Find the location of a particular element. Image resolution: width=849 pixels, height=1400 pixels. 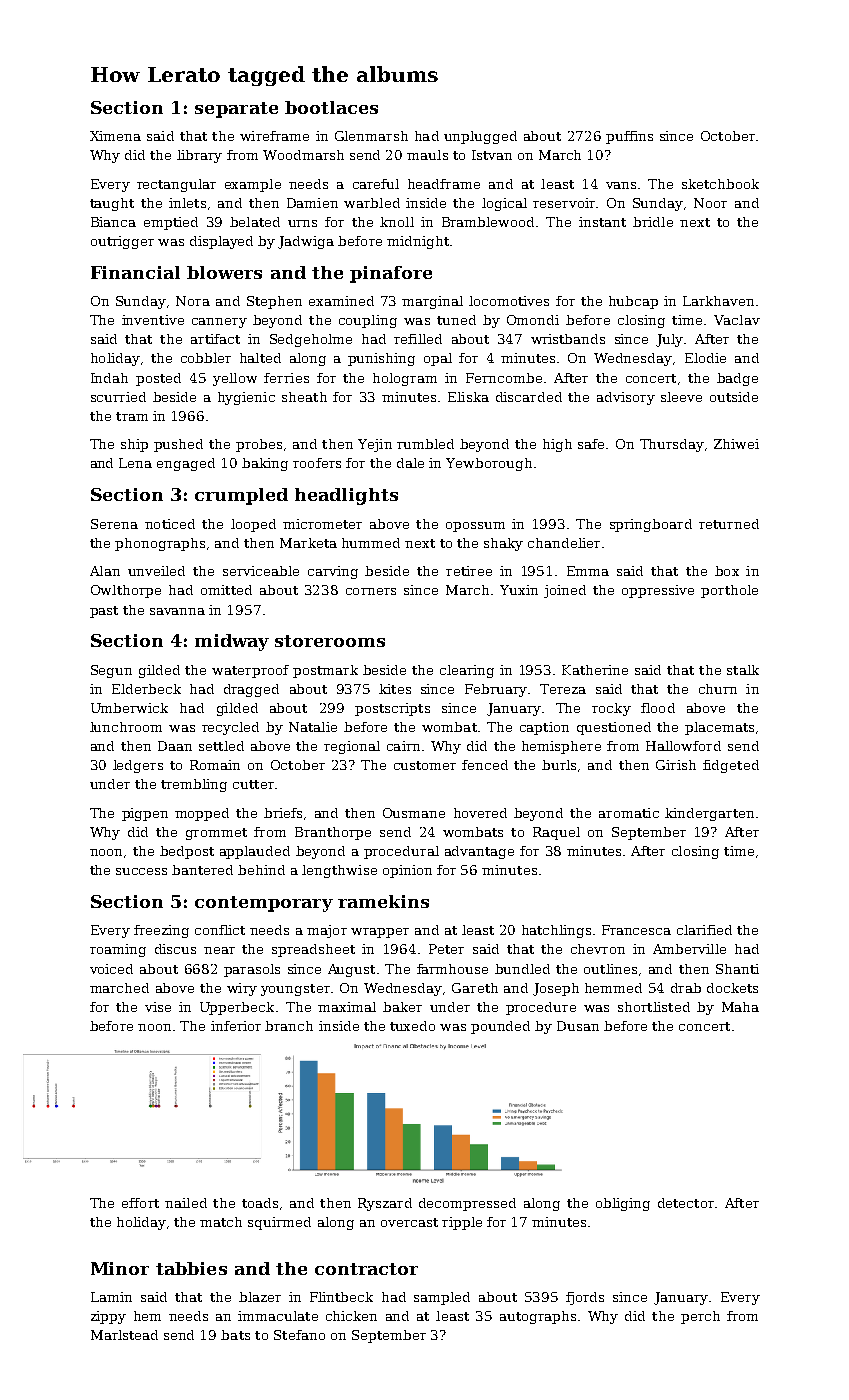

returned is located at coordinates (729, 524).
